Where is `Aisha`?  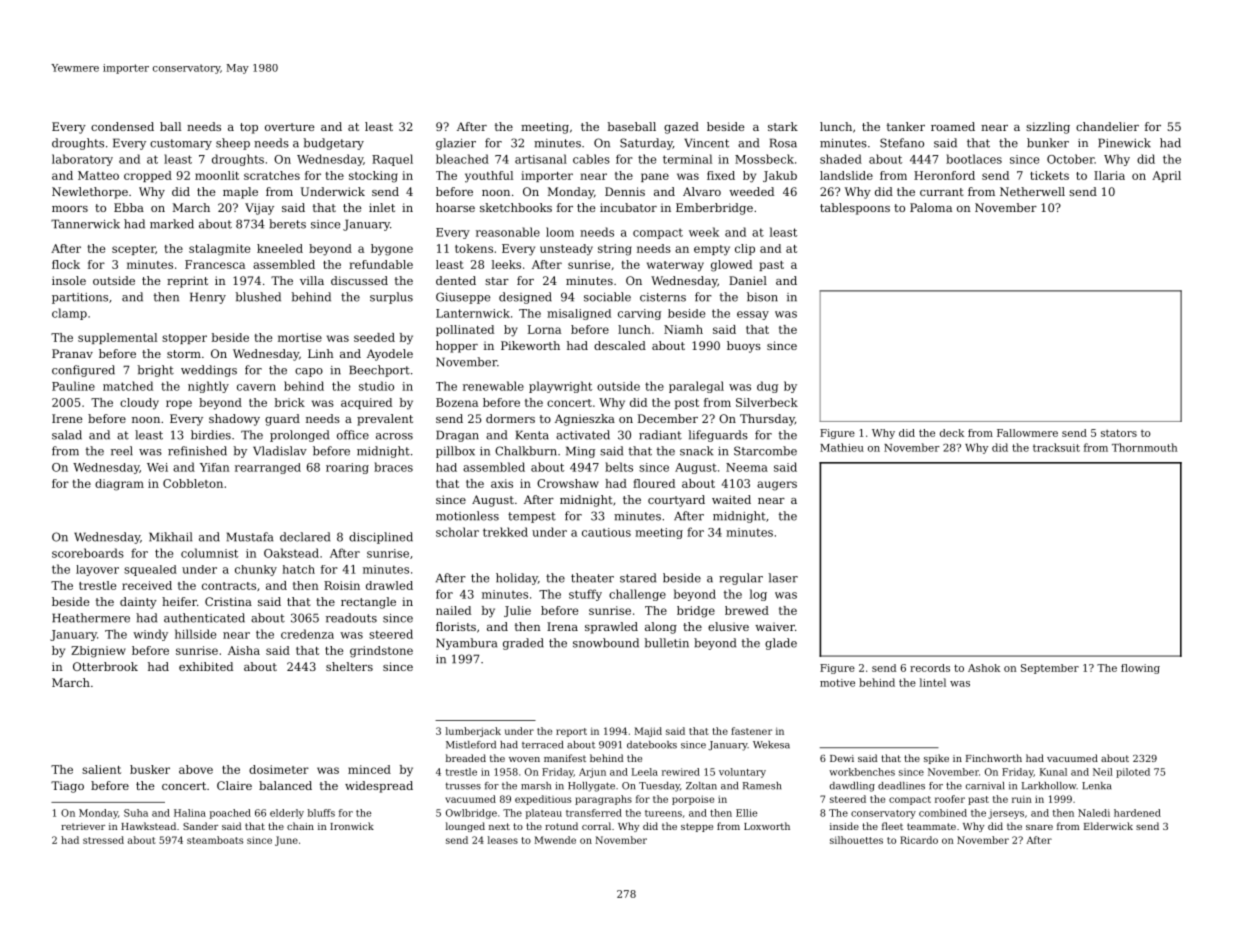 Aisha is located at coordinates (244, 650).
